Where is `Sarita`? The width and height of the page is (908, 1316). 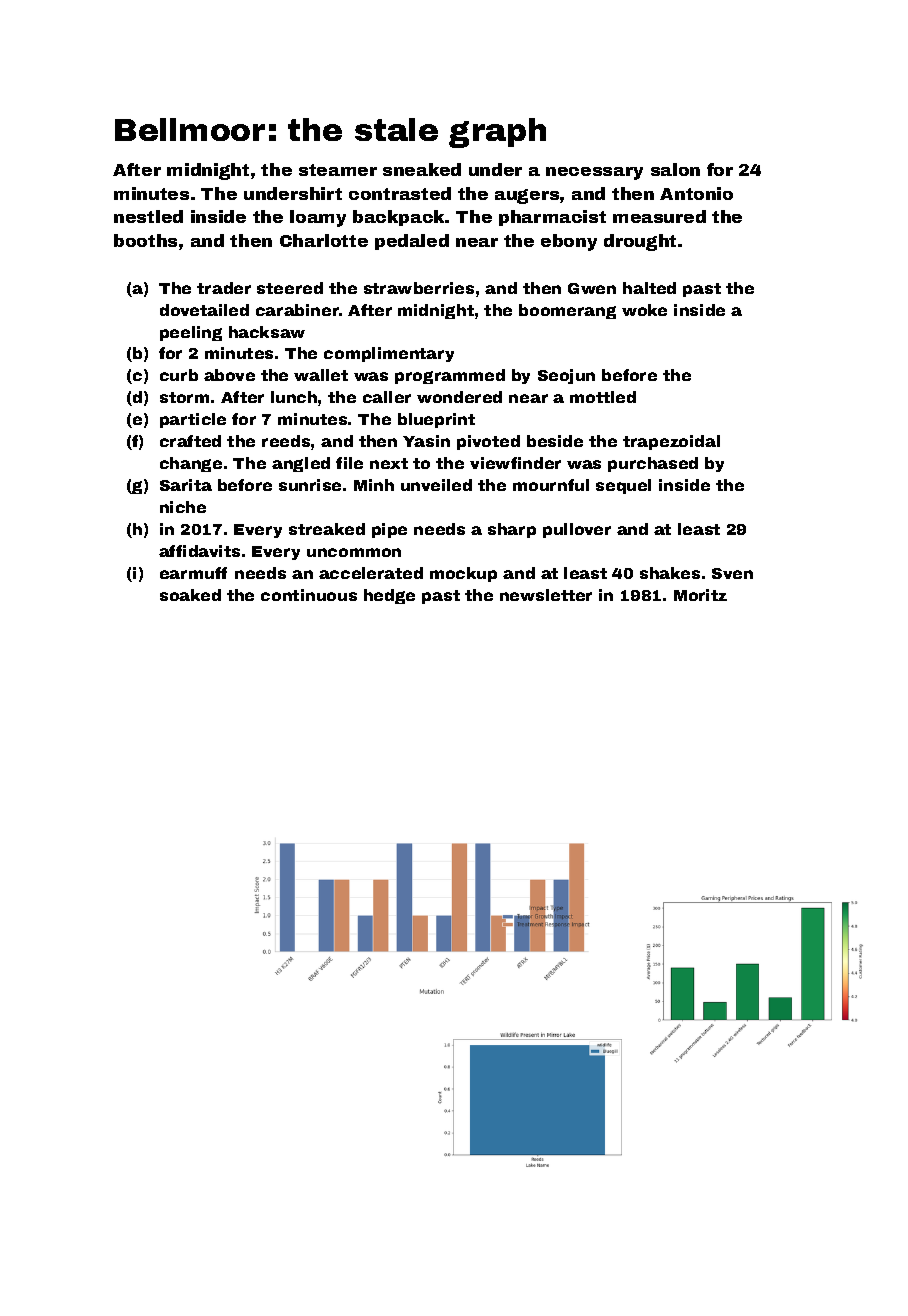 Sarita is located at coordinates (186, 485).
